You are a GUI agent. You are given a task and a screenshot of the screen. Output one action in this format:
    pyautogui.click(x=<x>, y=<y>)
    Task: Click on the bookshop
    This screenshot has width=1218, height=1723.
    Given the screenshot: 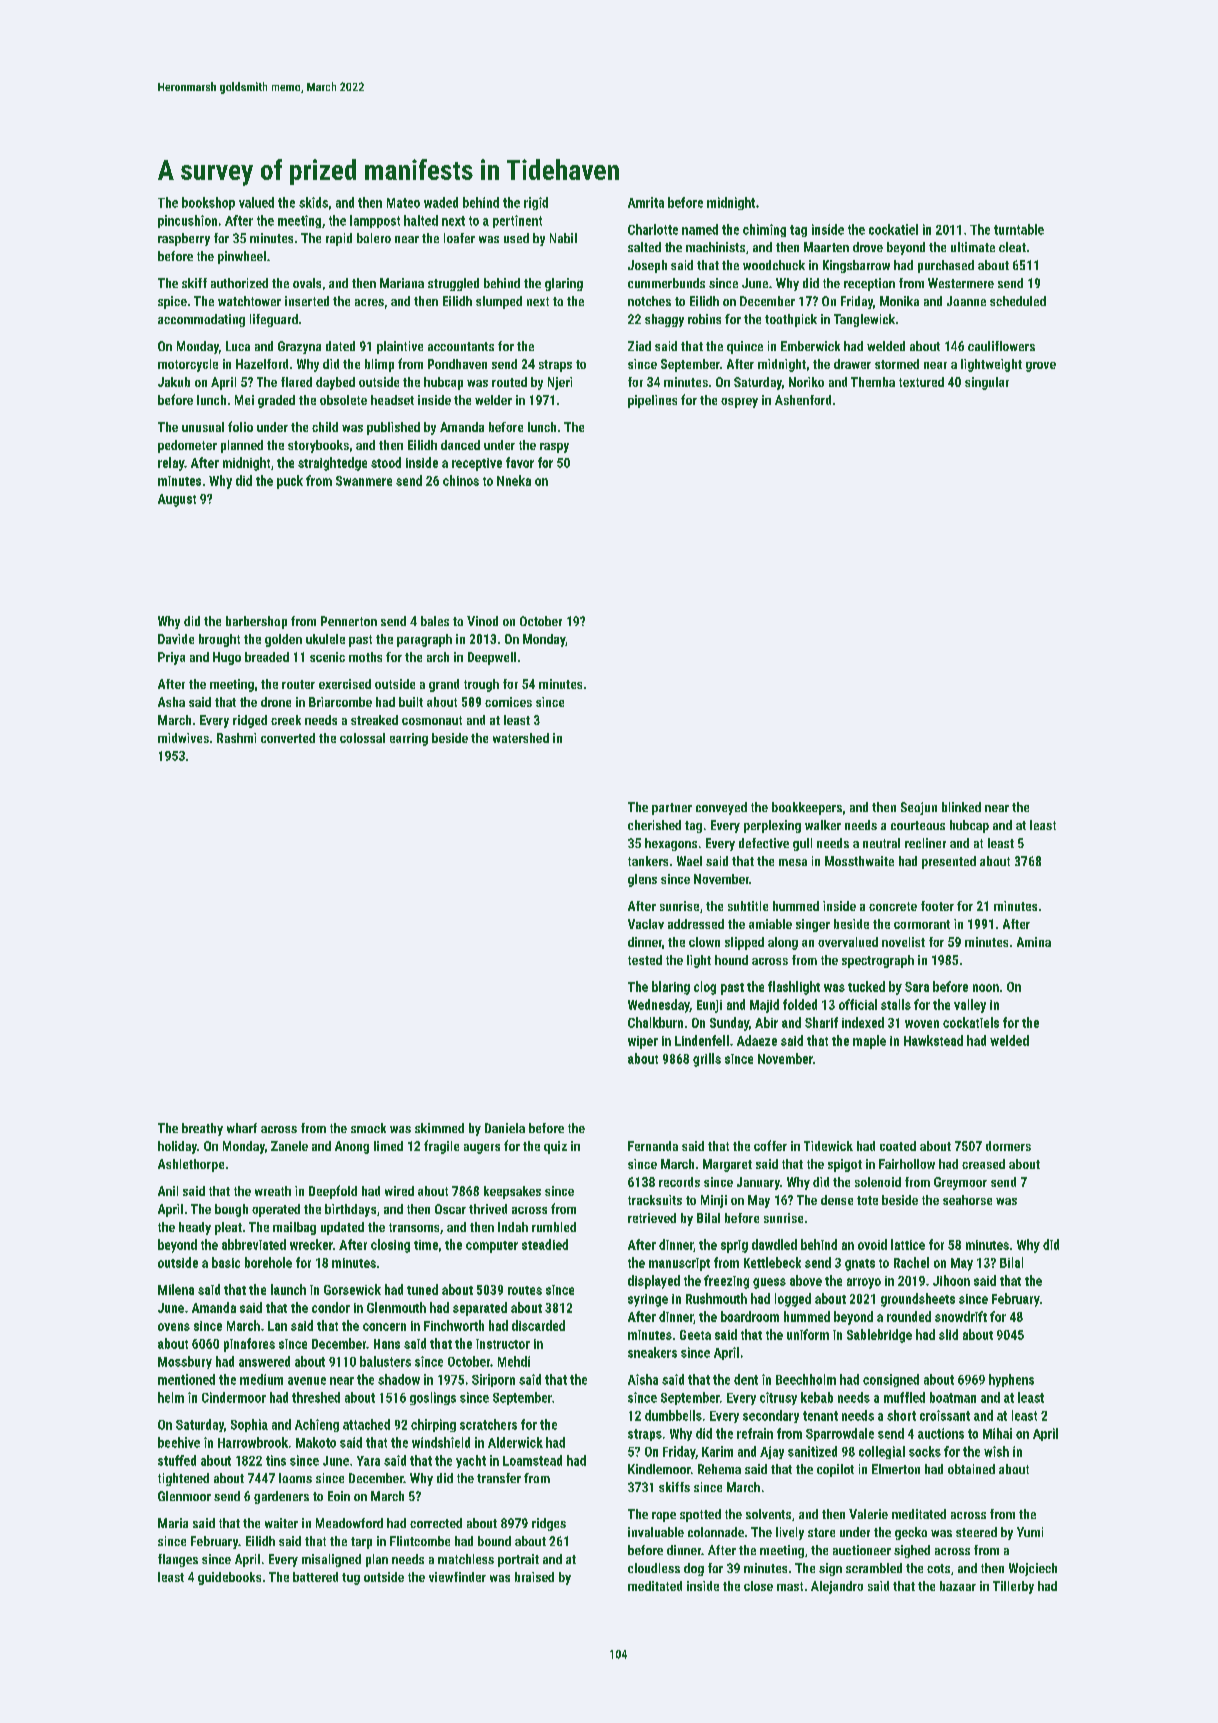 What is the action you would take?
    pyautogui.click(x=208, y=203)
